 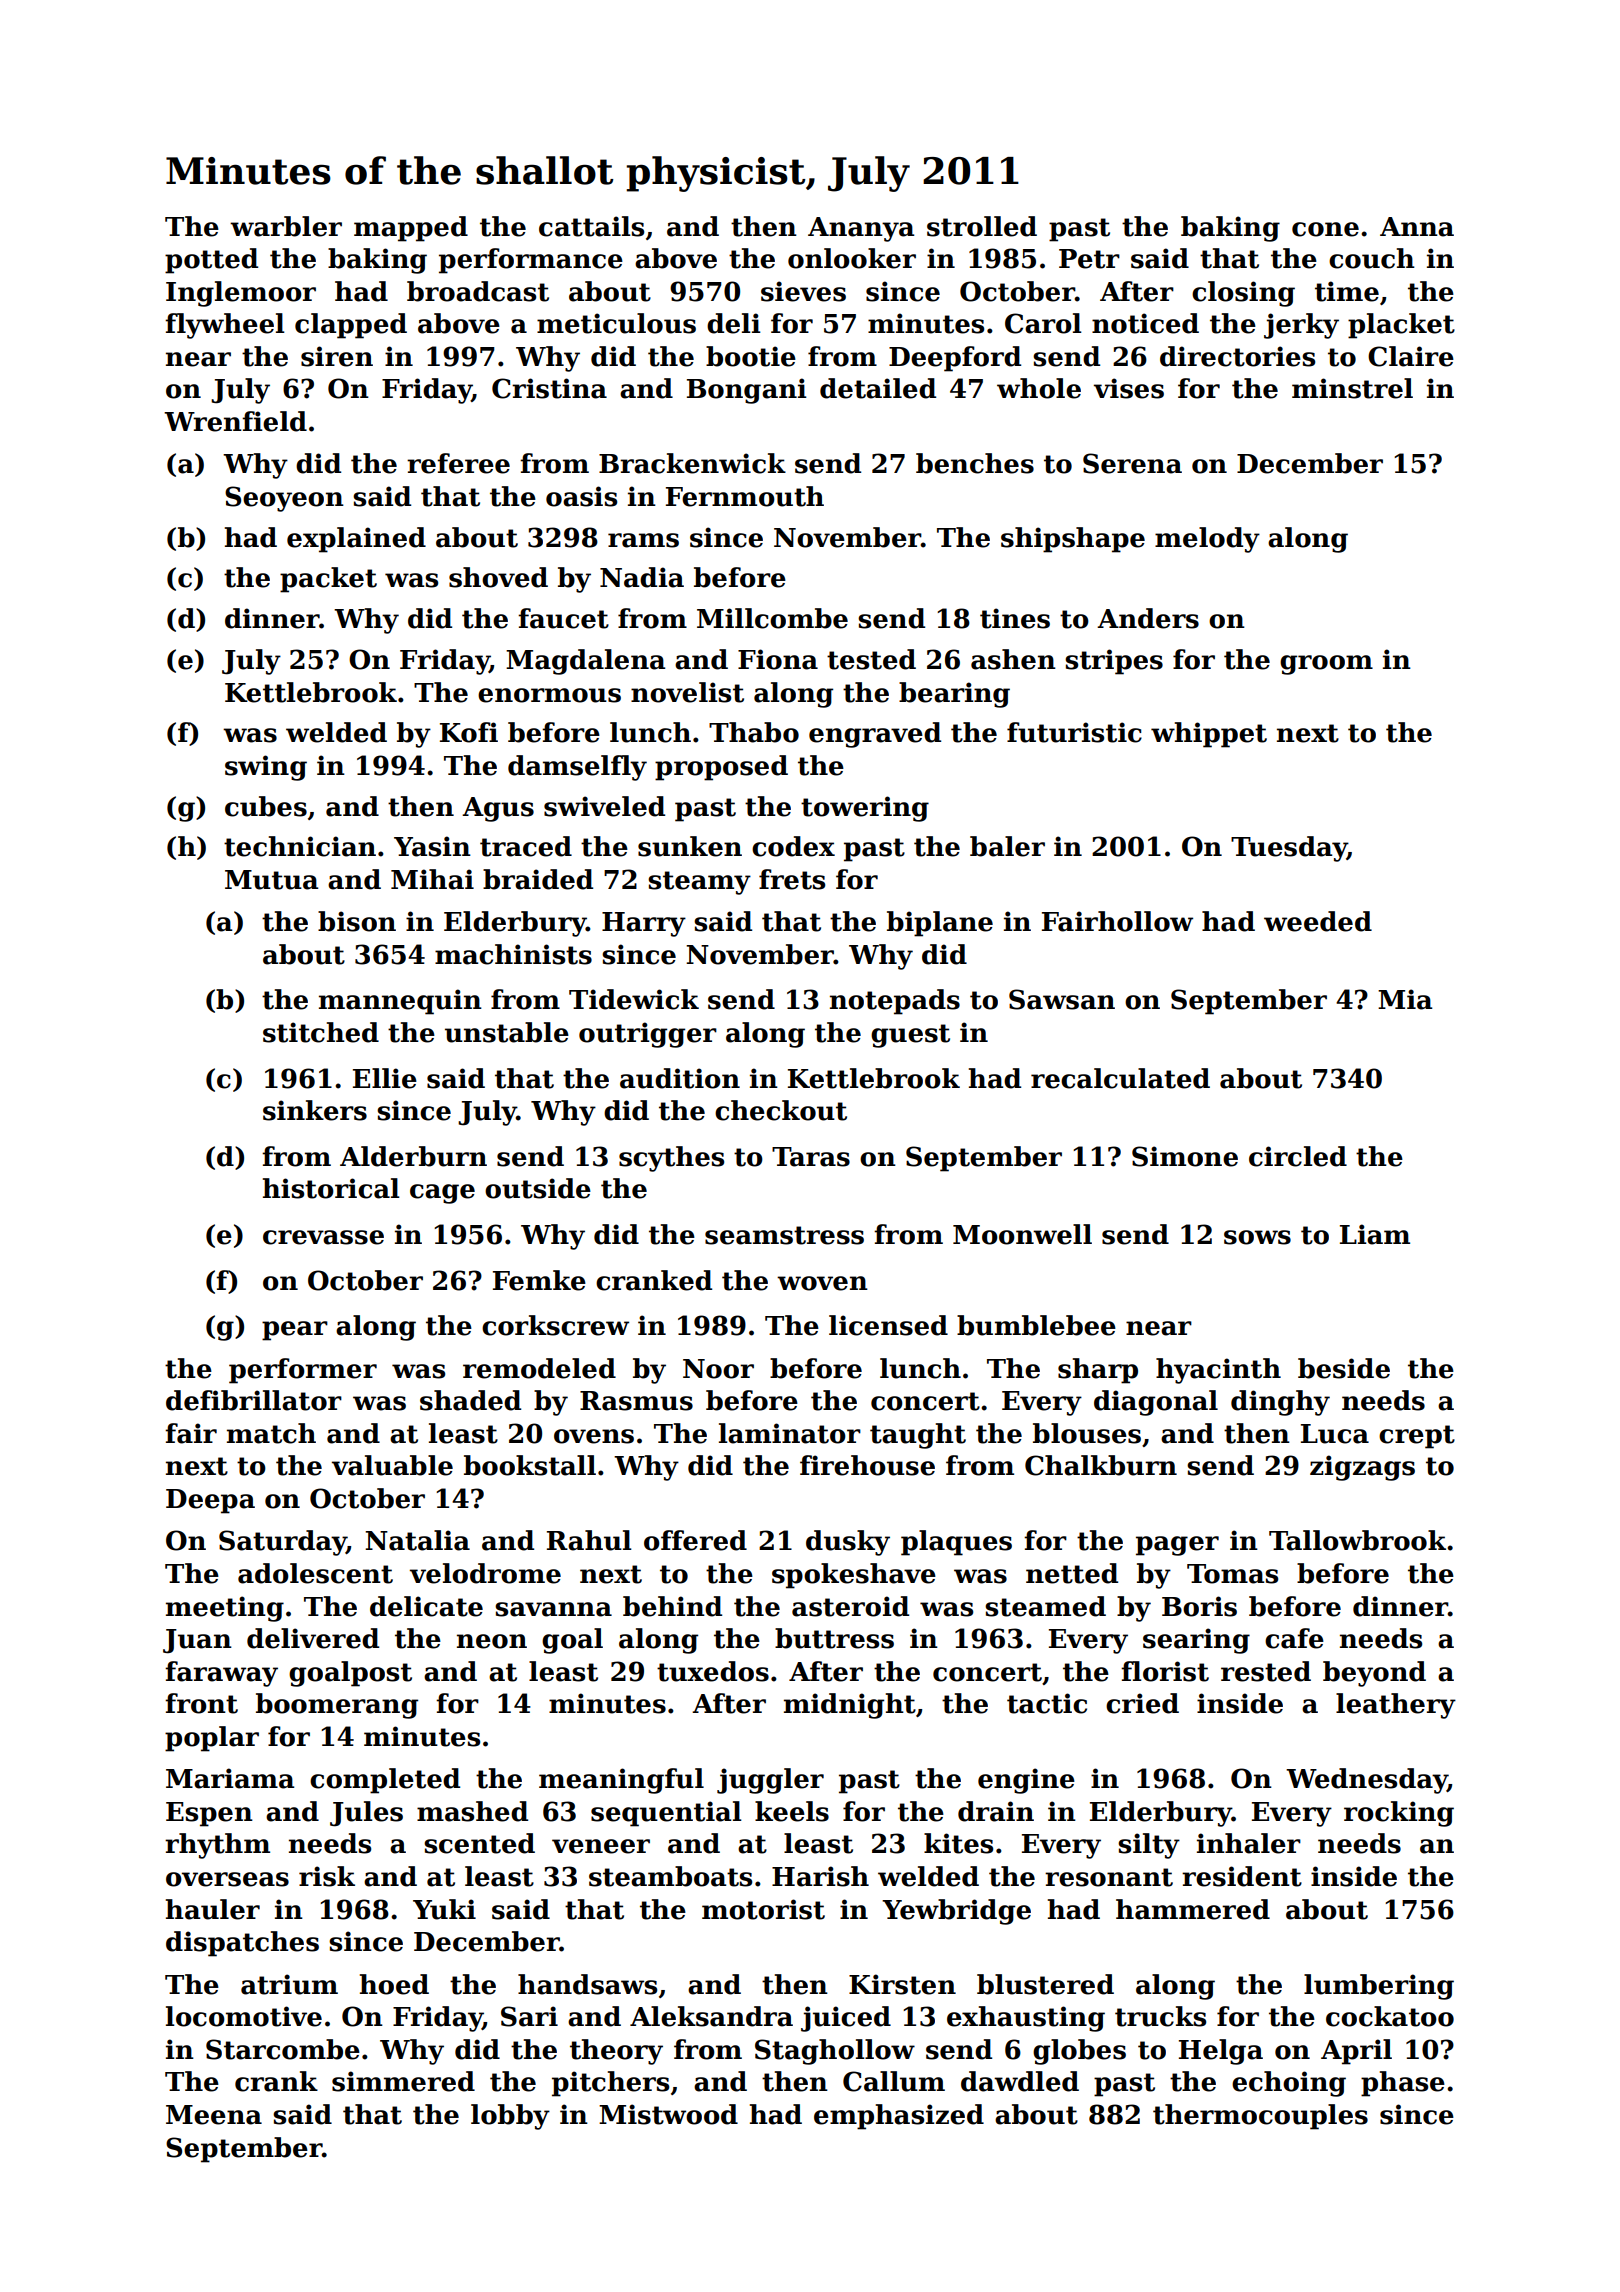 I want to click on Ananya, so click(x=861, y=229).
